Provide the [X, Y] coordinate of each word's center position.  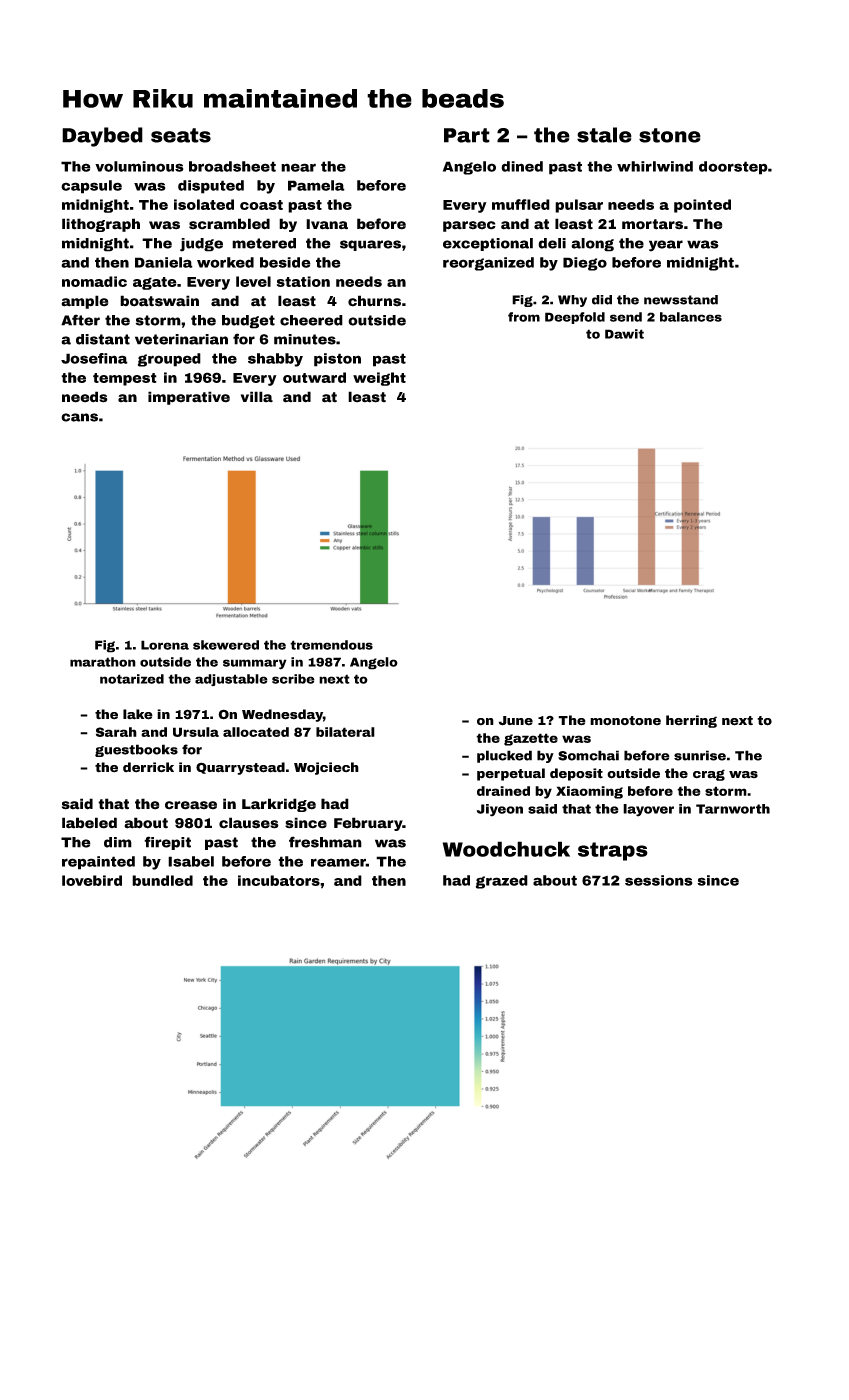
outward [314, 377]
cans [79, 417]
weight [379, 379]
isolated [204, 204]
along [592, 245]
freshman [325, 842]
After [80, 320]
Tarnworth [733, 809]
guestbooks [136, 750]
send [626, 317]
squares [370, 245]
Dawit [624, 334]
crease [191, 805]
